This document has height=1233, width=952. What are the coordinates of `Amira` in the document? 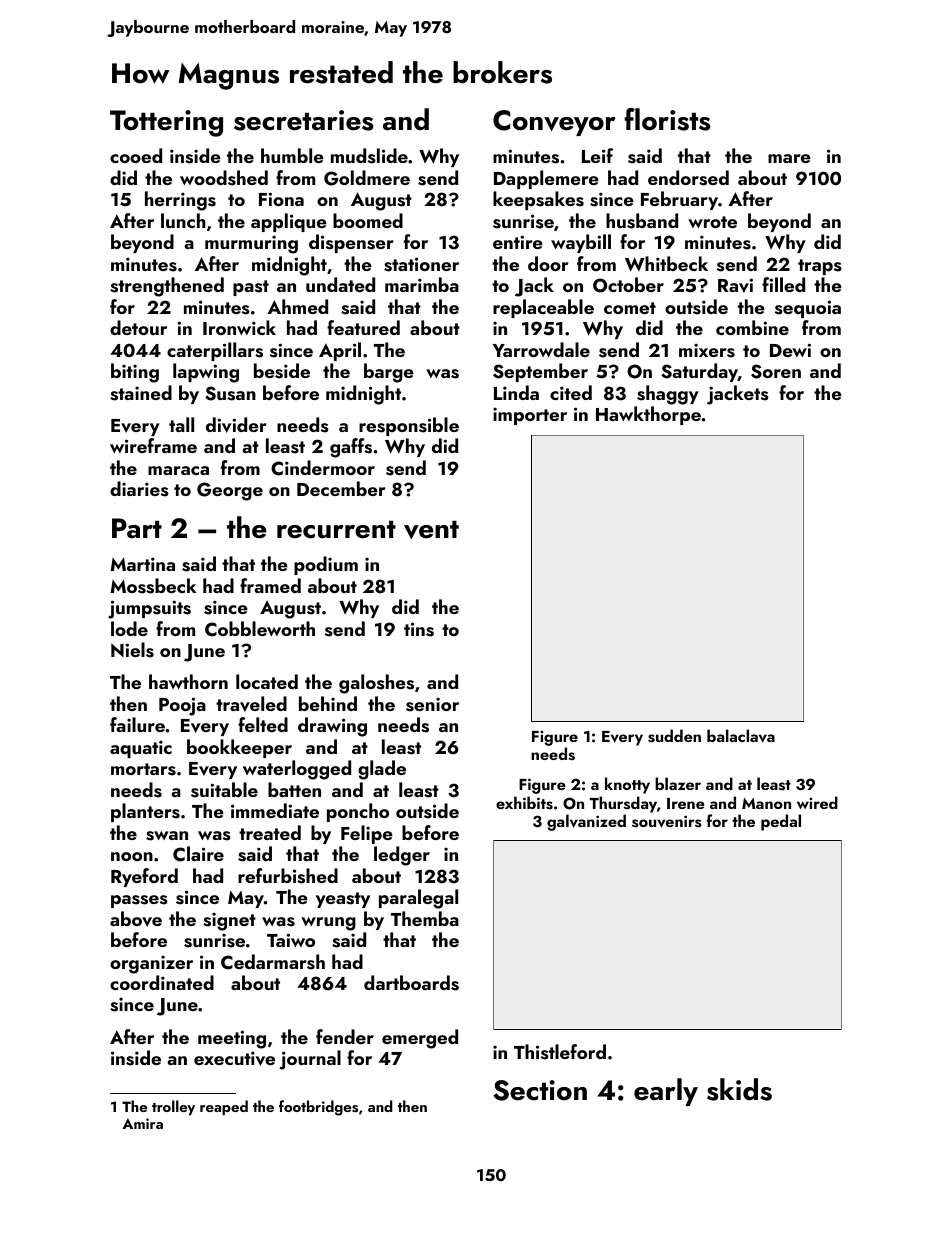 It's located at (142, 1123).
